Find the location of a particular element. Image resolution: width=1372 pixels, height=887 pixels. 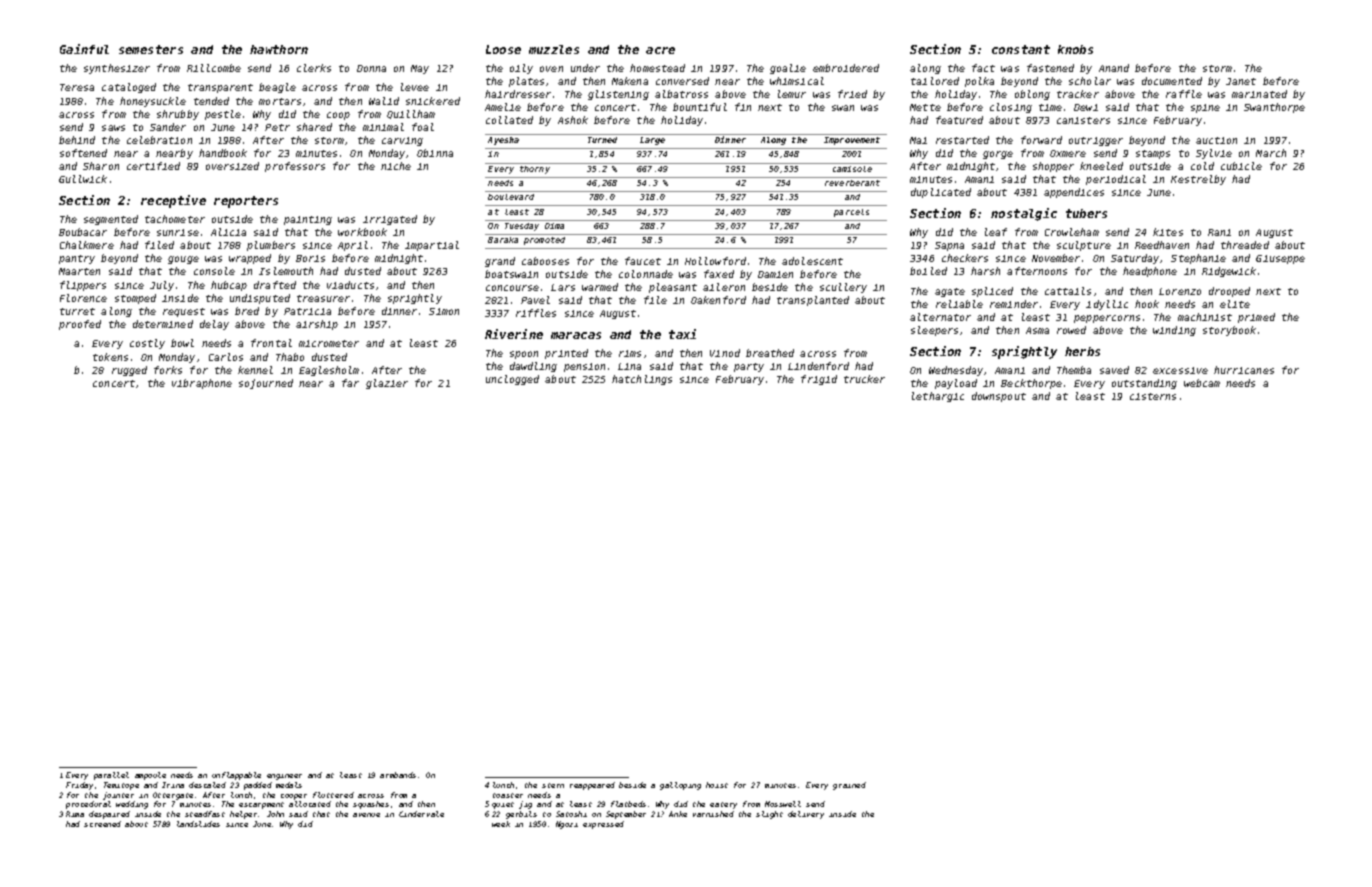

sculpture is located at coordinates (1084, 246).
